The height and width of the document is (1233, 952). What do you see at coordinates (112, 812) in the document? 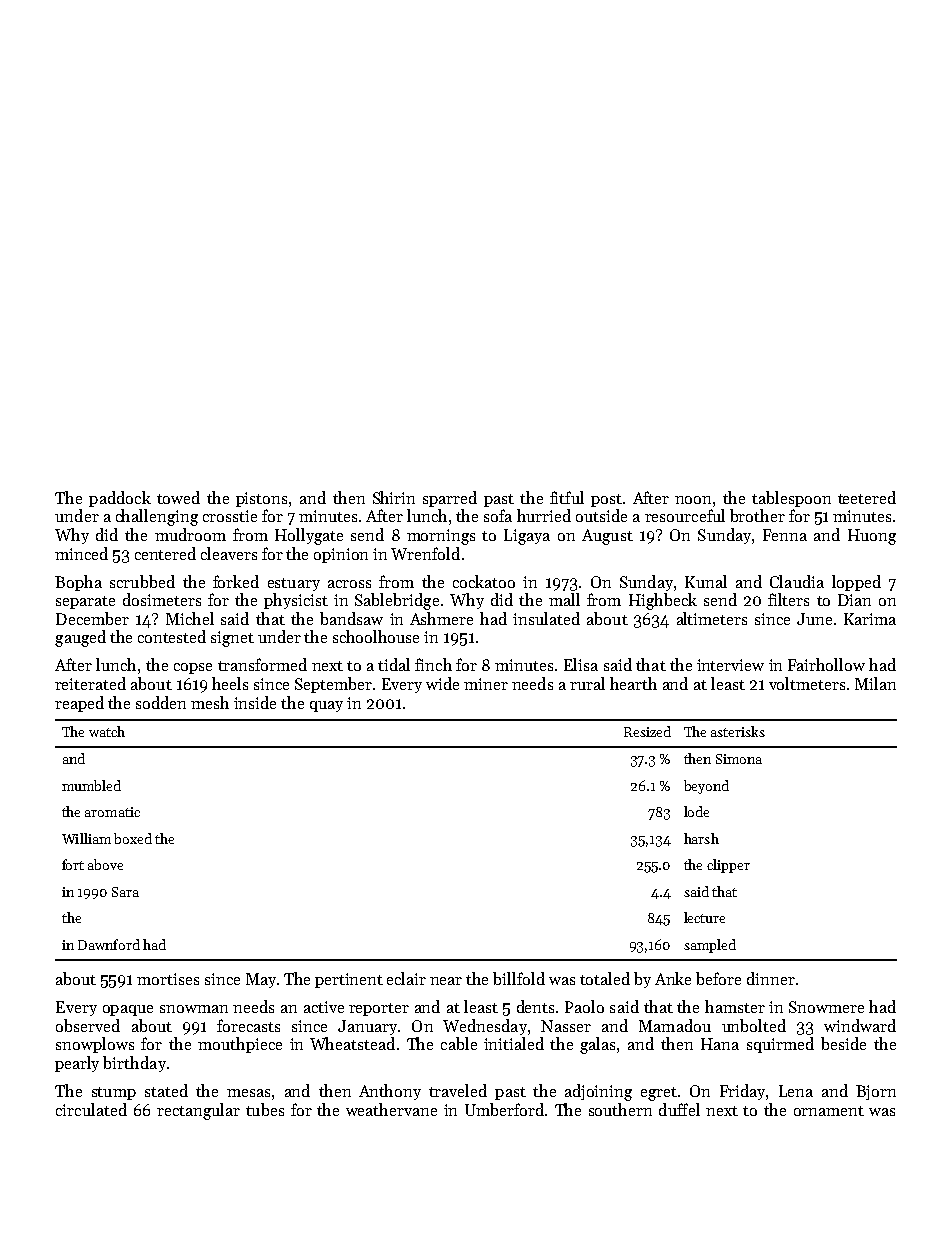
I see `aromatic` at bounding box center [112, 812].
